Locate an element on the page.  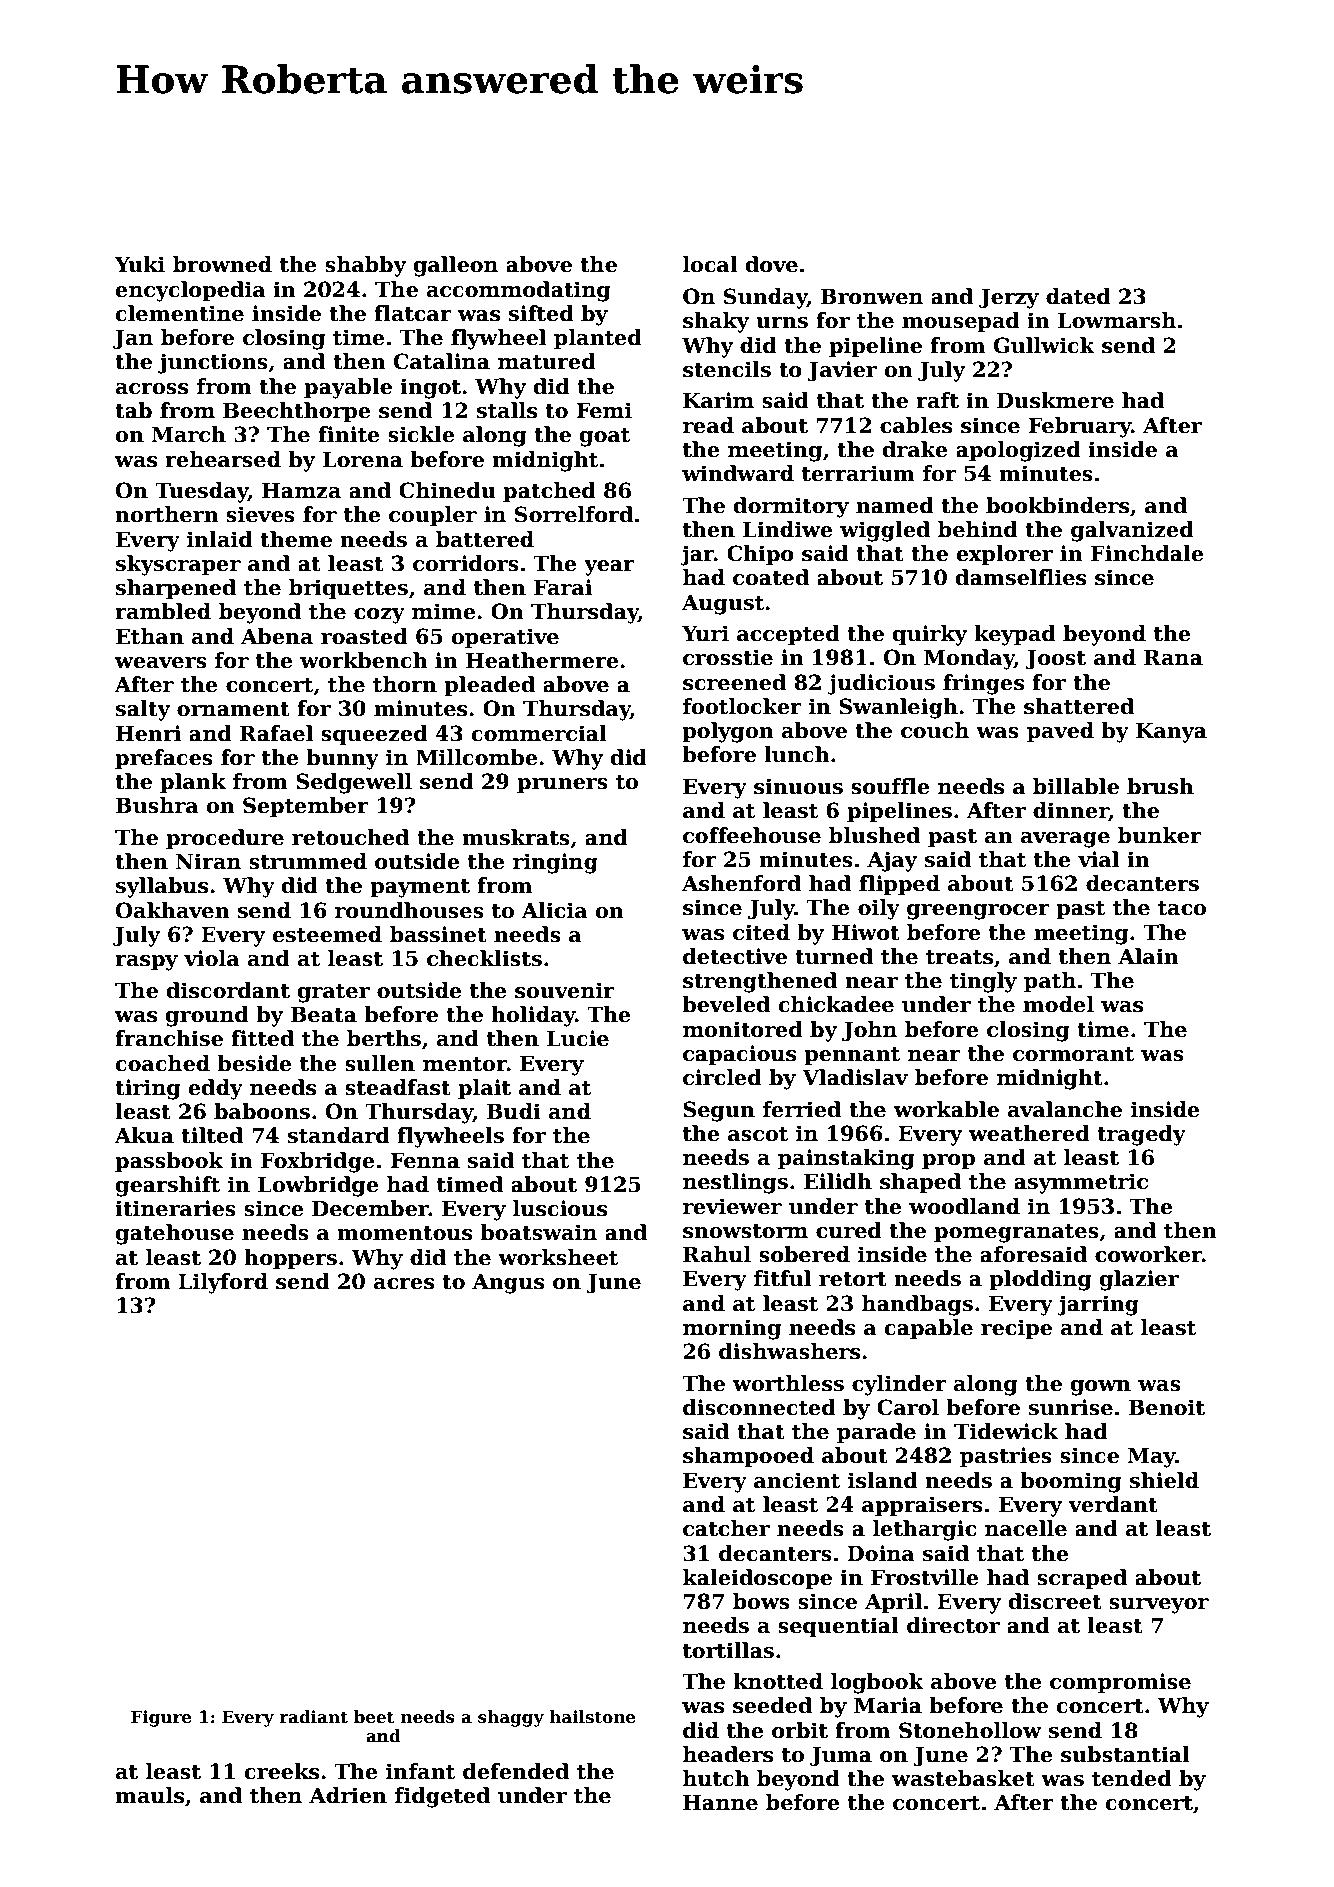
Doina is located at coordinates (881, 1553).
